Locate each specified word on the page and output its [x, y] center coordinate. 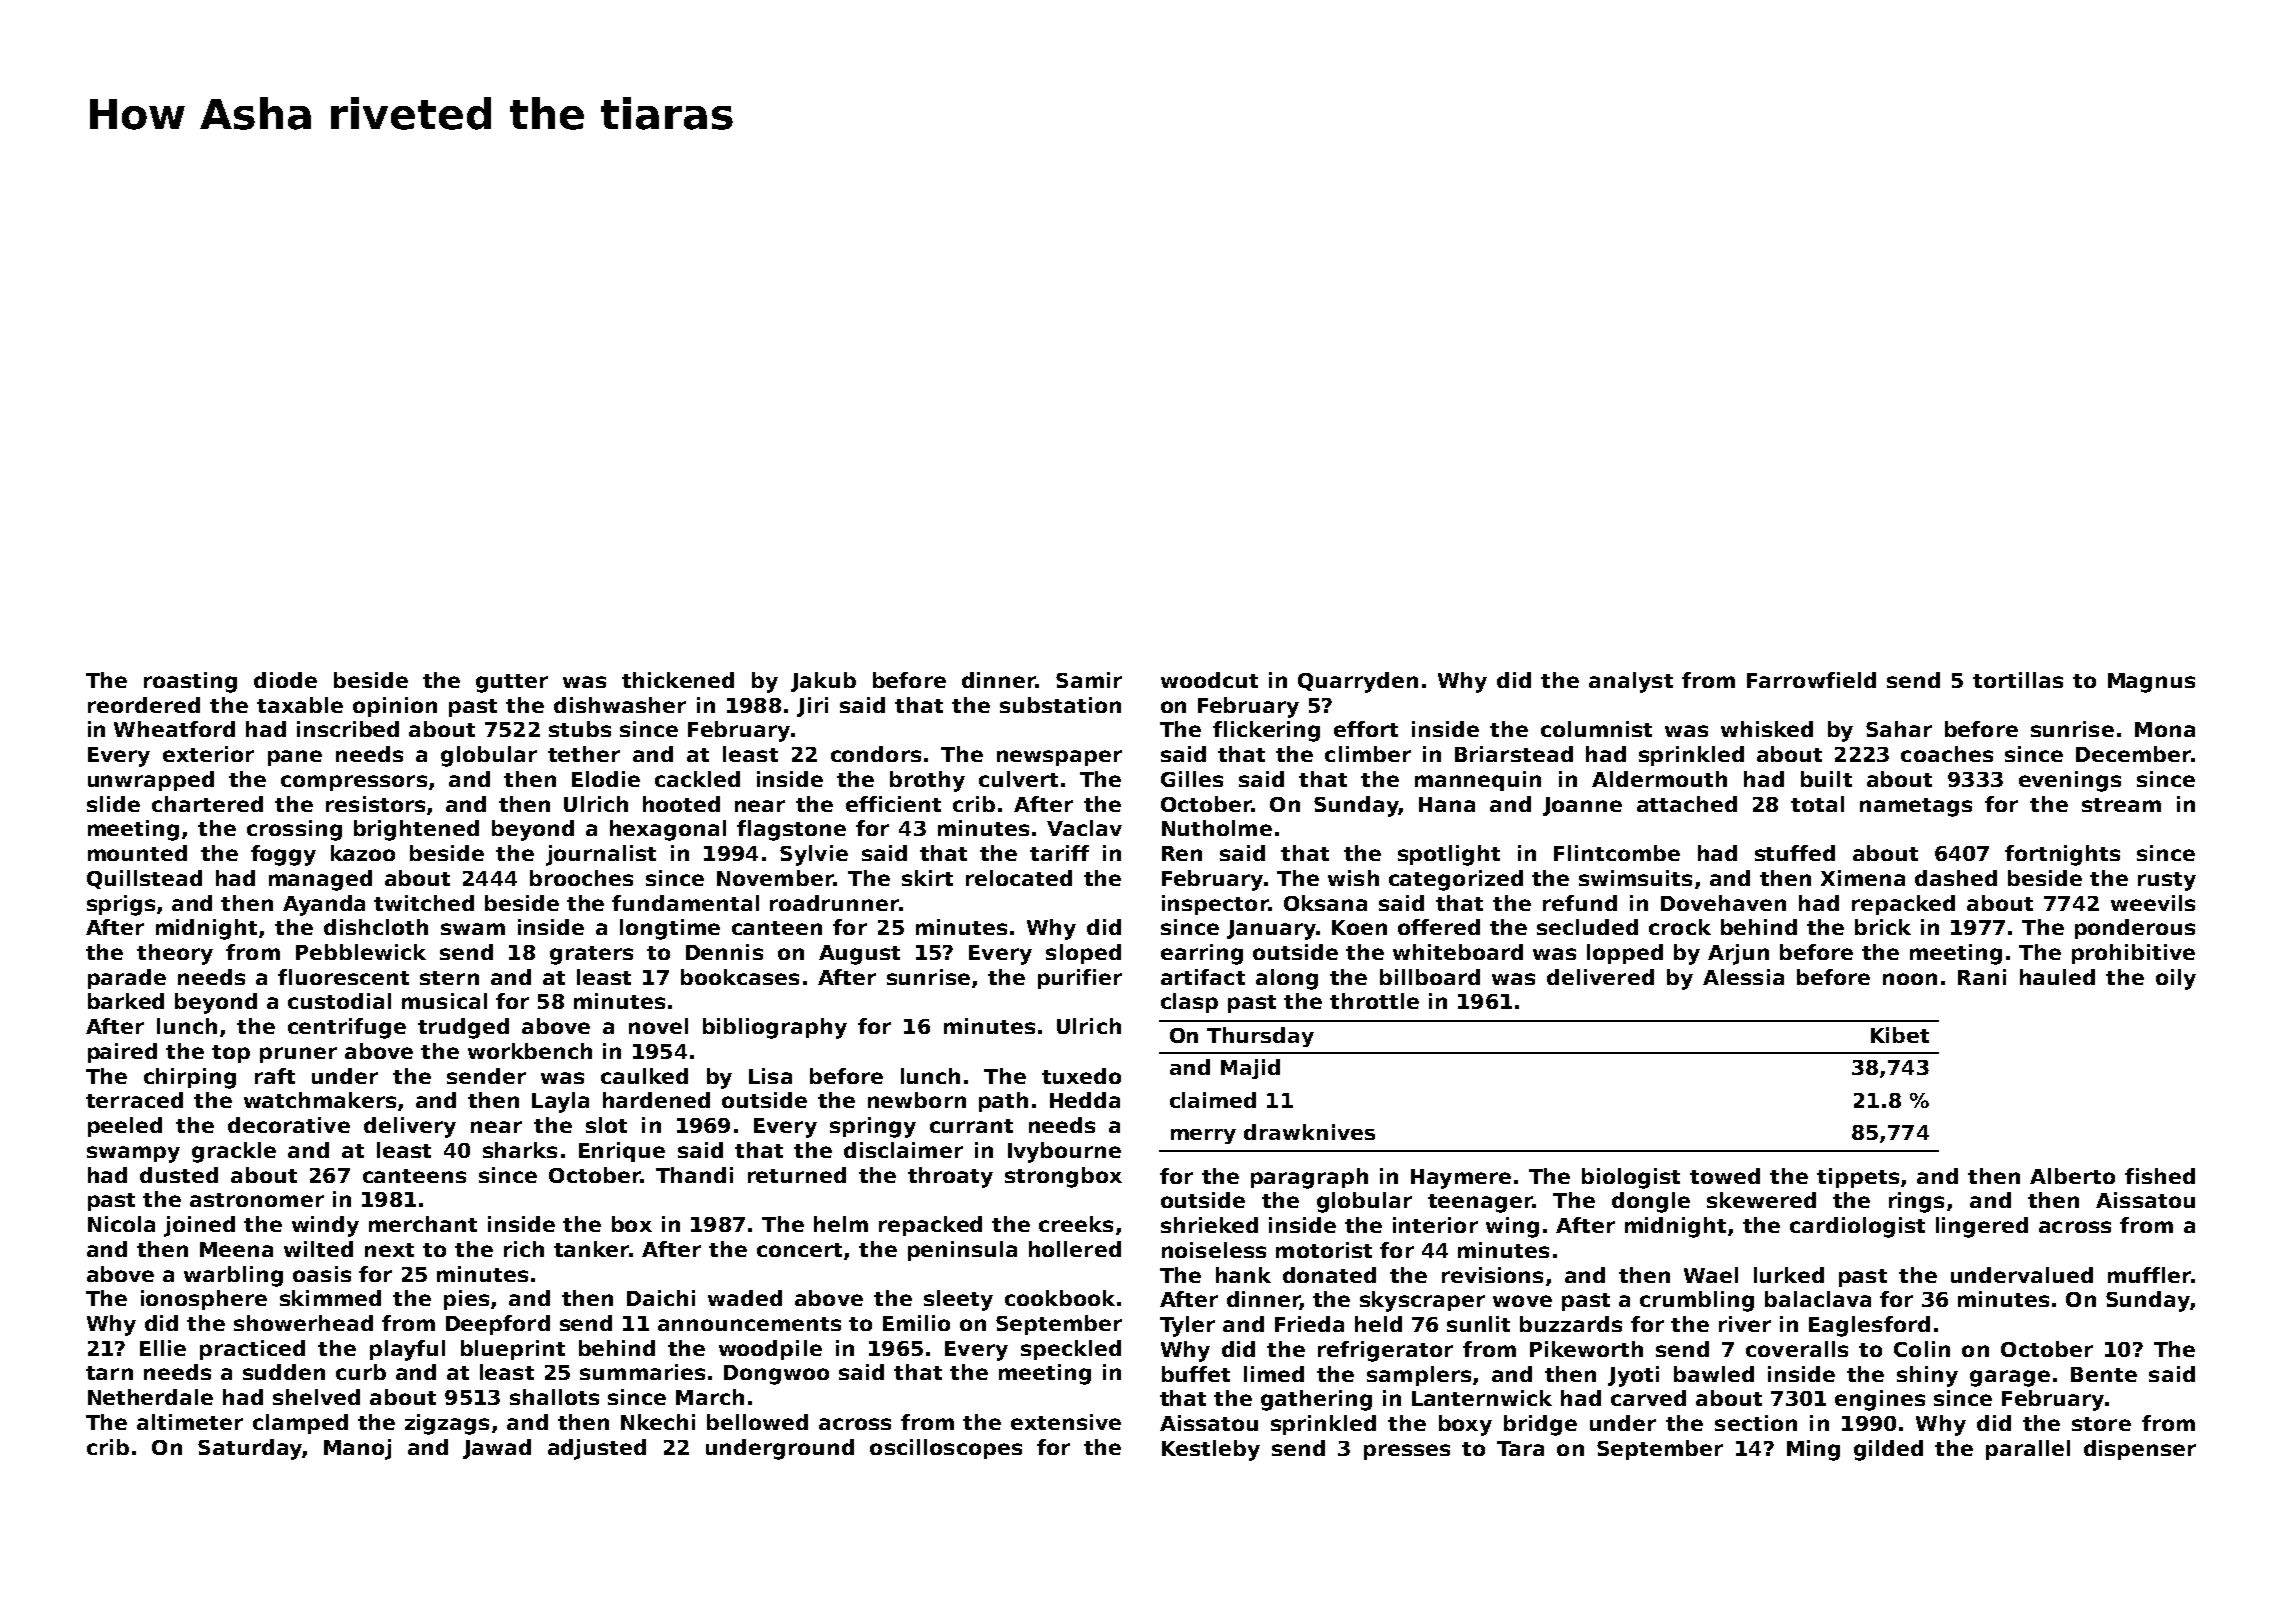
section [1756, 1423]
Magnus [2151, 683]
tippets [1858, 1178]
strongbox [1063, 1177]
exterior [208, 754]
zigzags [447, 1424]
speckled [1071, 1350]
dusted [179, 1175]
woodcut [1209, 680]
